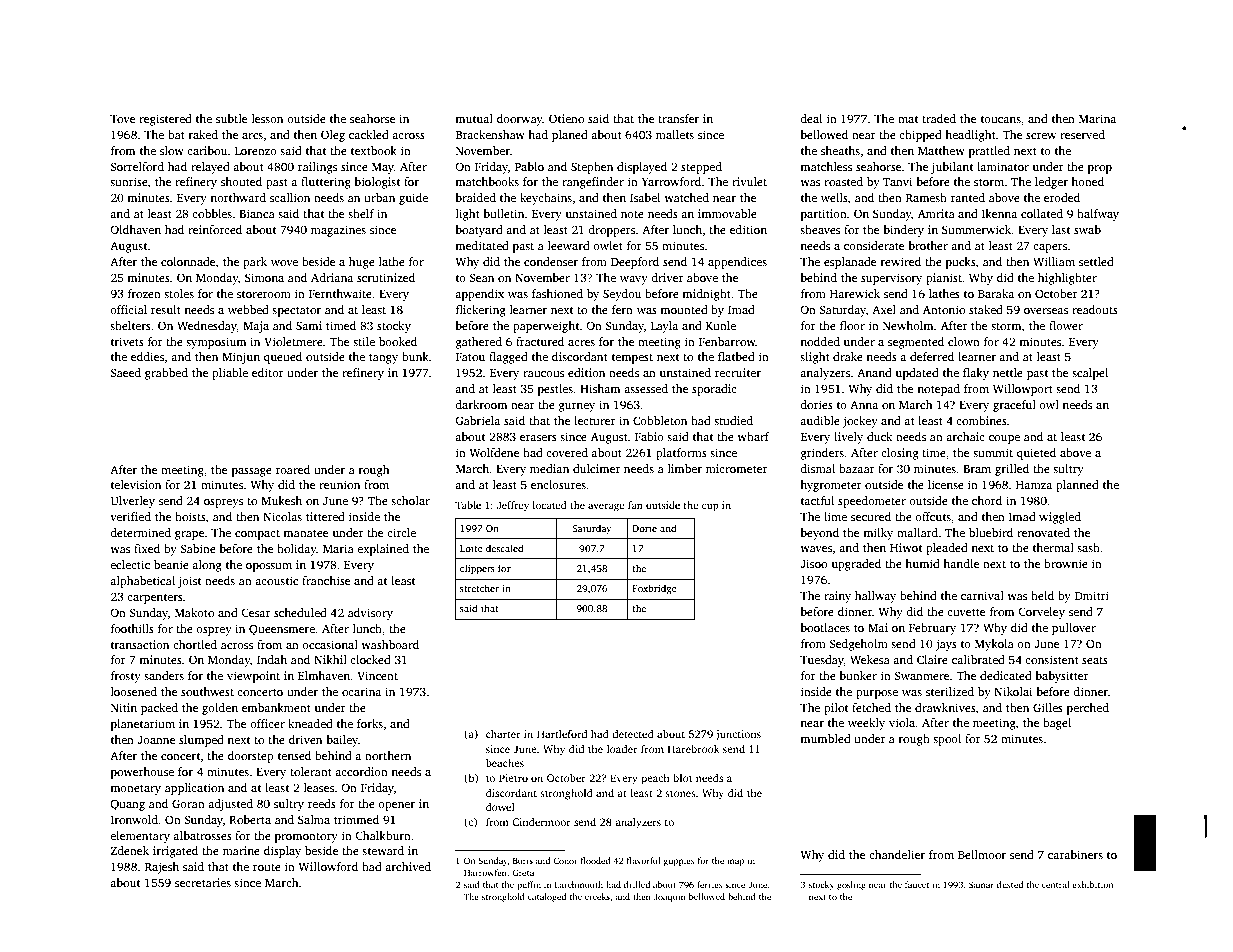  I want to click on Willowford, so click(328, 866).
